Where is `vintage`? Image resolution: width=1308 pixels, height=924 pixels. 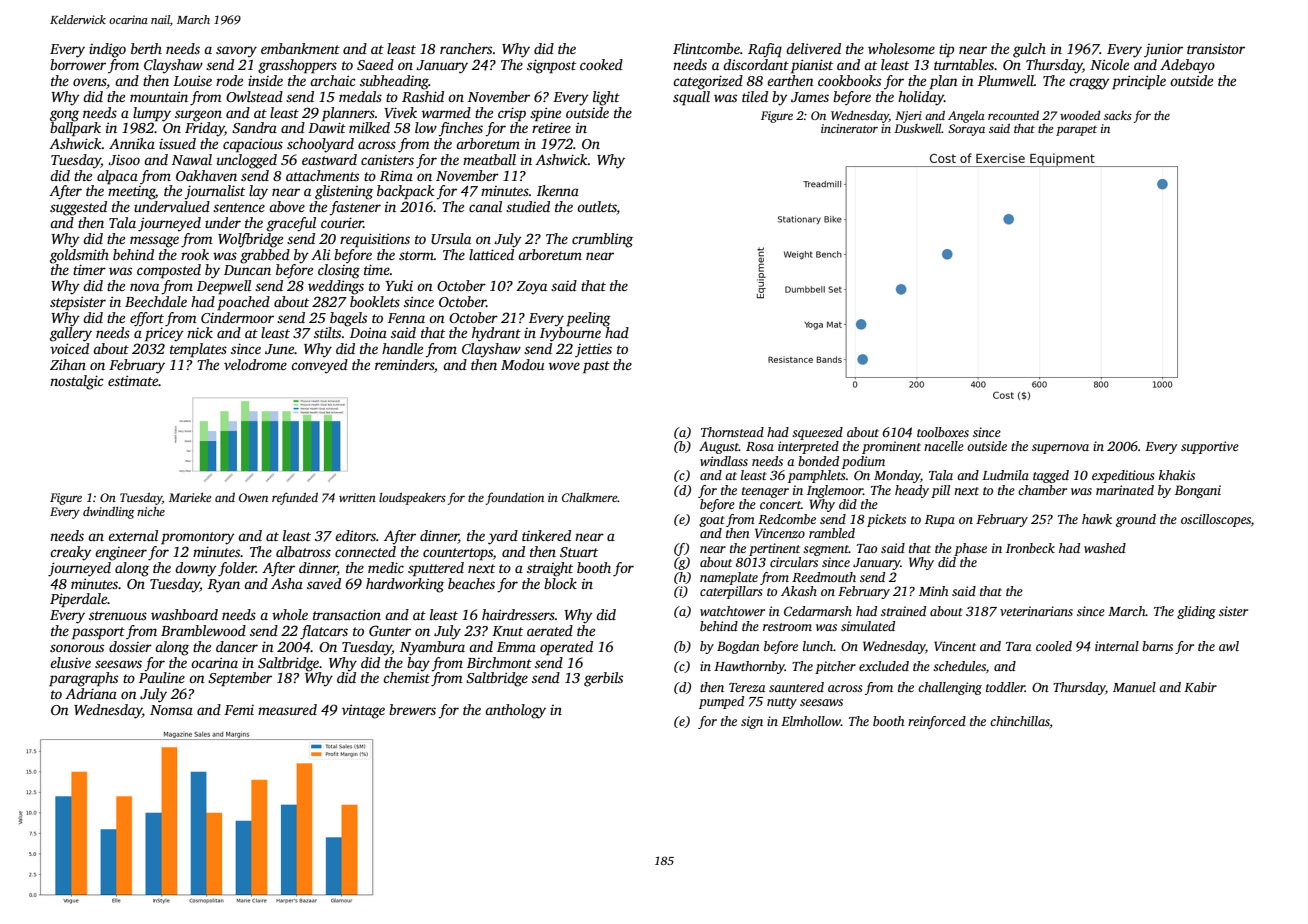
vintage is located at coordinates (363, 711).
